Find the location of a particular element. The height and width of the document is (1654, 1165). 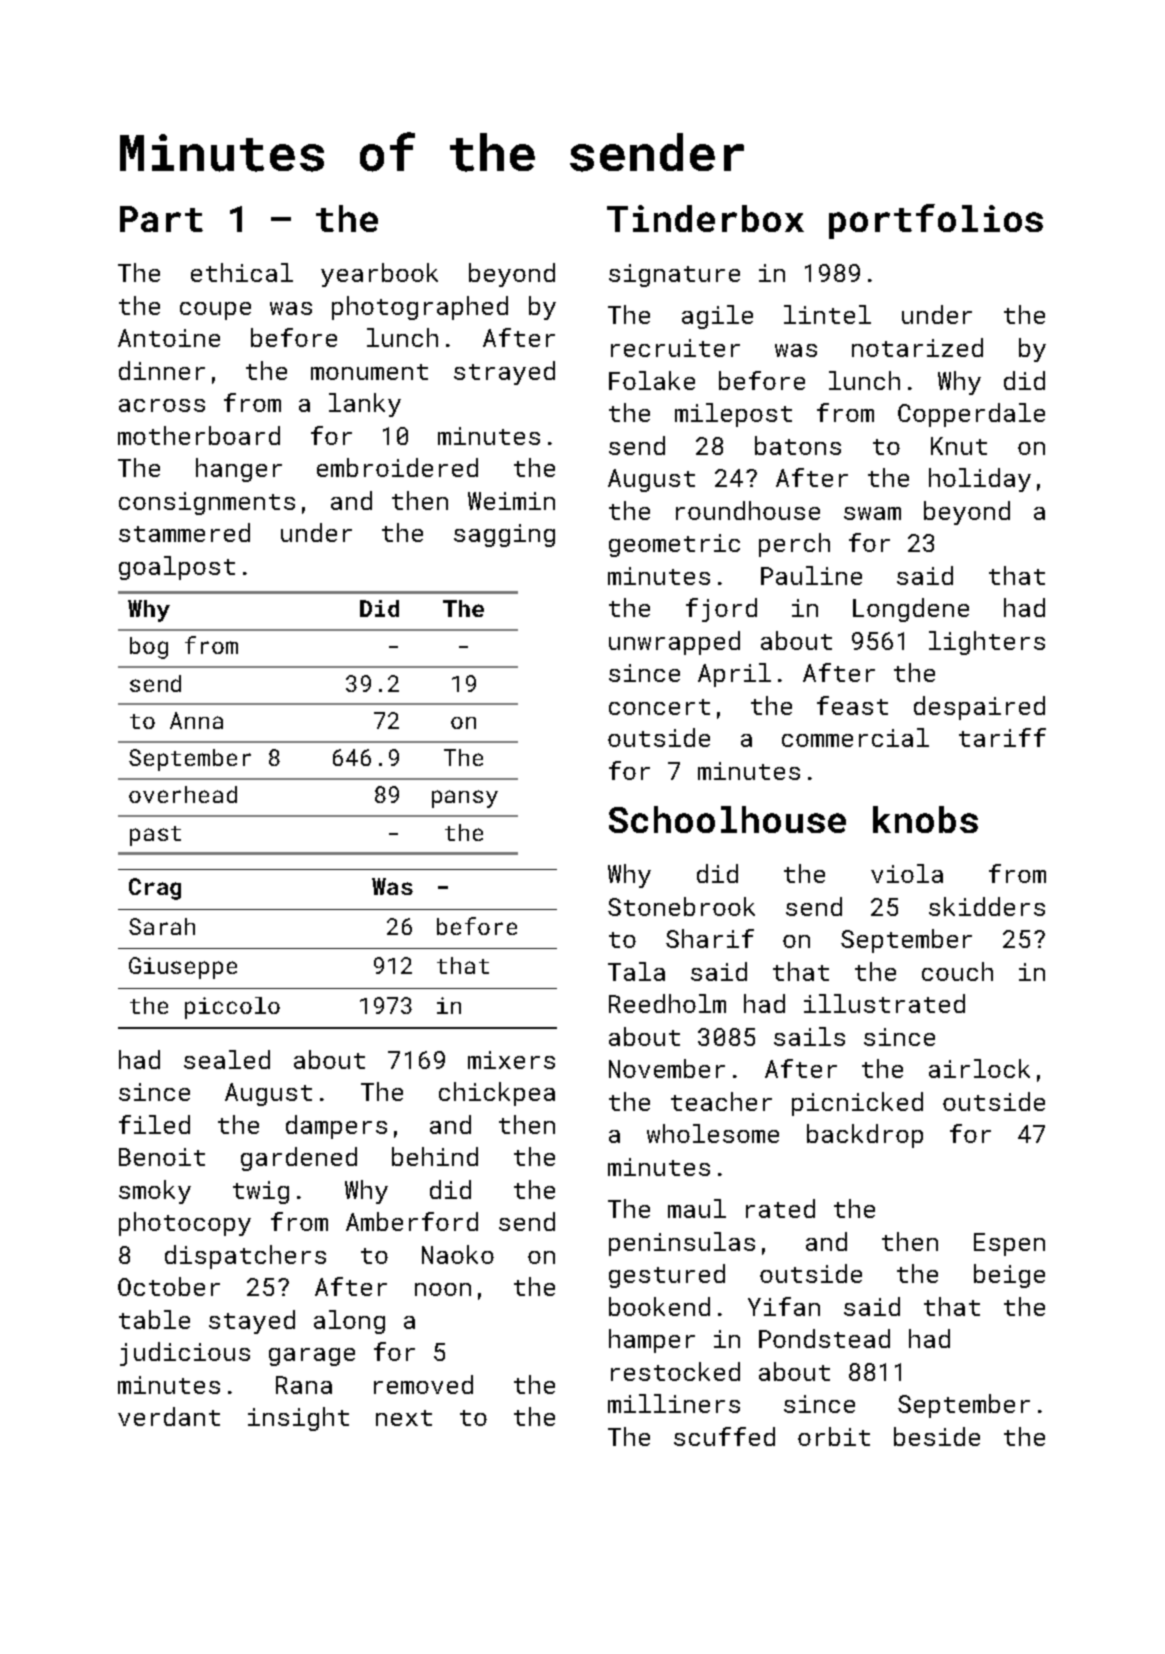

insight is located at coordinates (298, 1419).
